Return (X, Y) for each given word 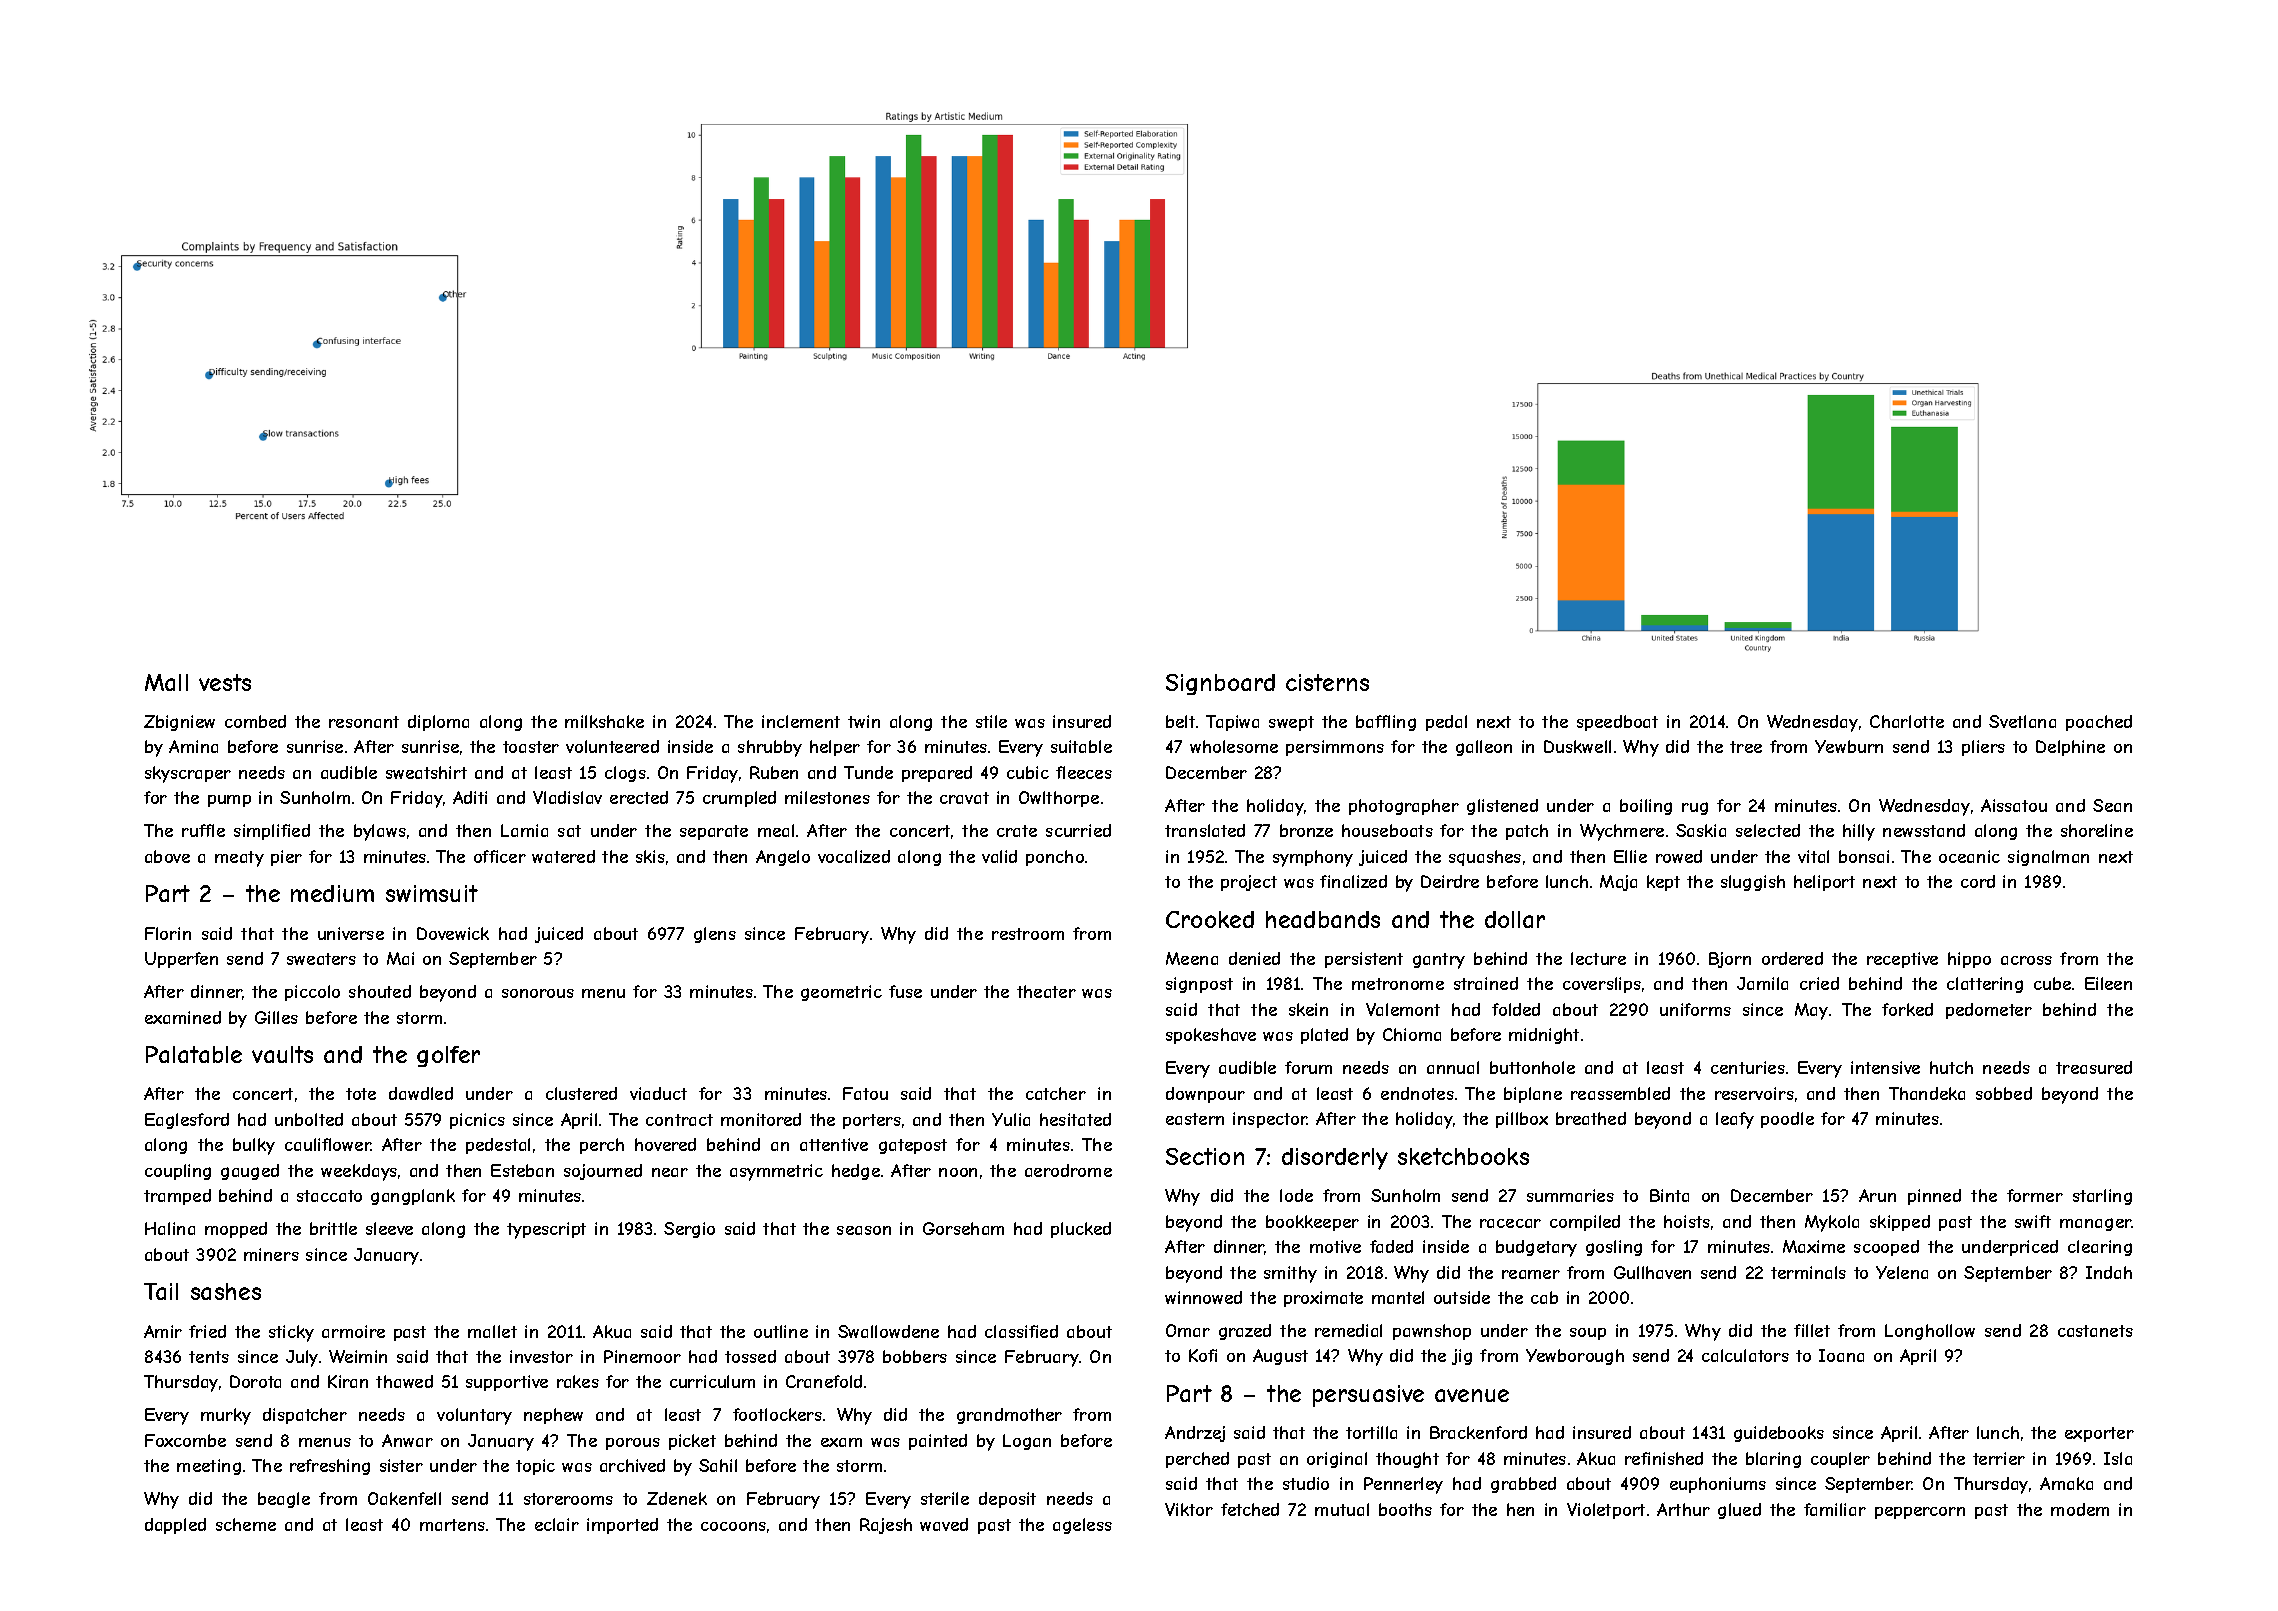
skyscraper (188, 774)
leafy (1735, 1120)
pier (286, 858)
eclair (557, 1524)
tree (1746, 747)
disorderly (1335, 1159)
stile (991, 721)
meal (776, 830)
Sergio (689, 1230)
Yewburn (1849, 746)
